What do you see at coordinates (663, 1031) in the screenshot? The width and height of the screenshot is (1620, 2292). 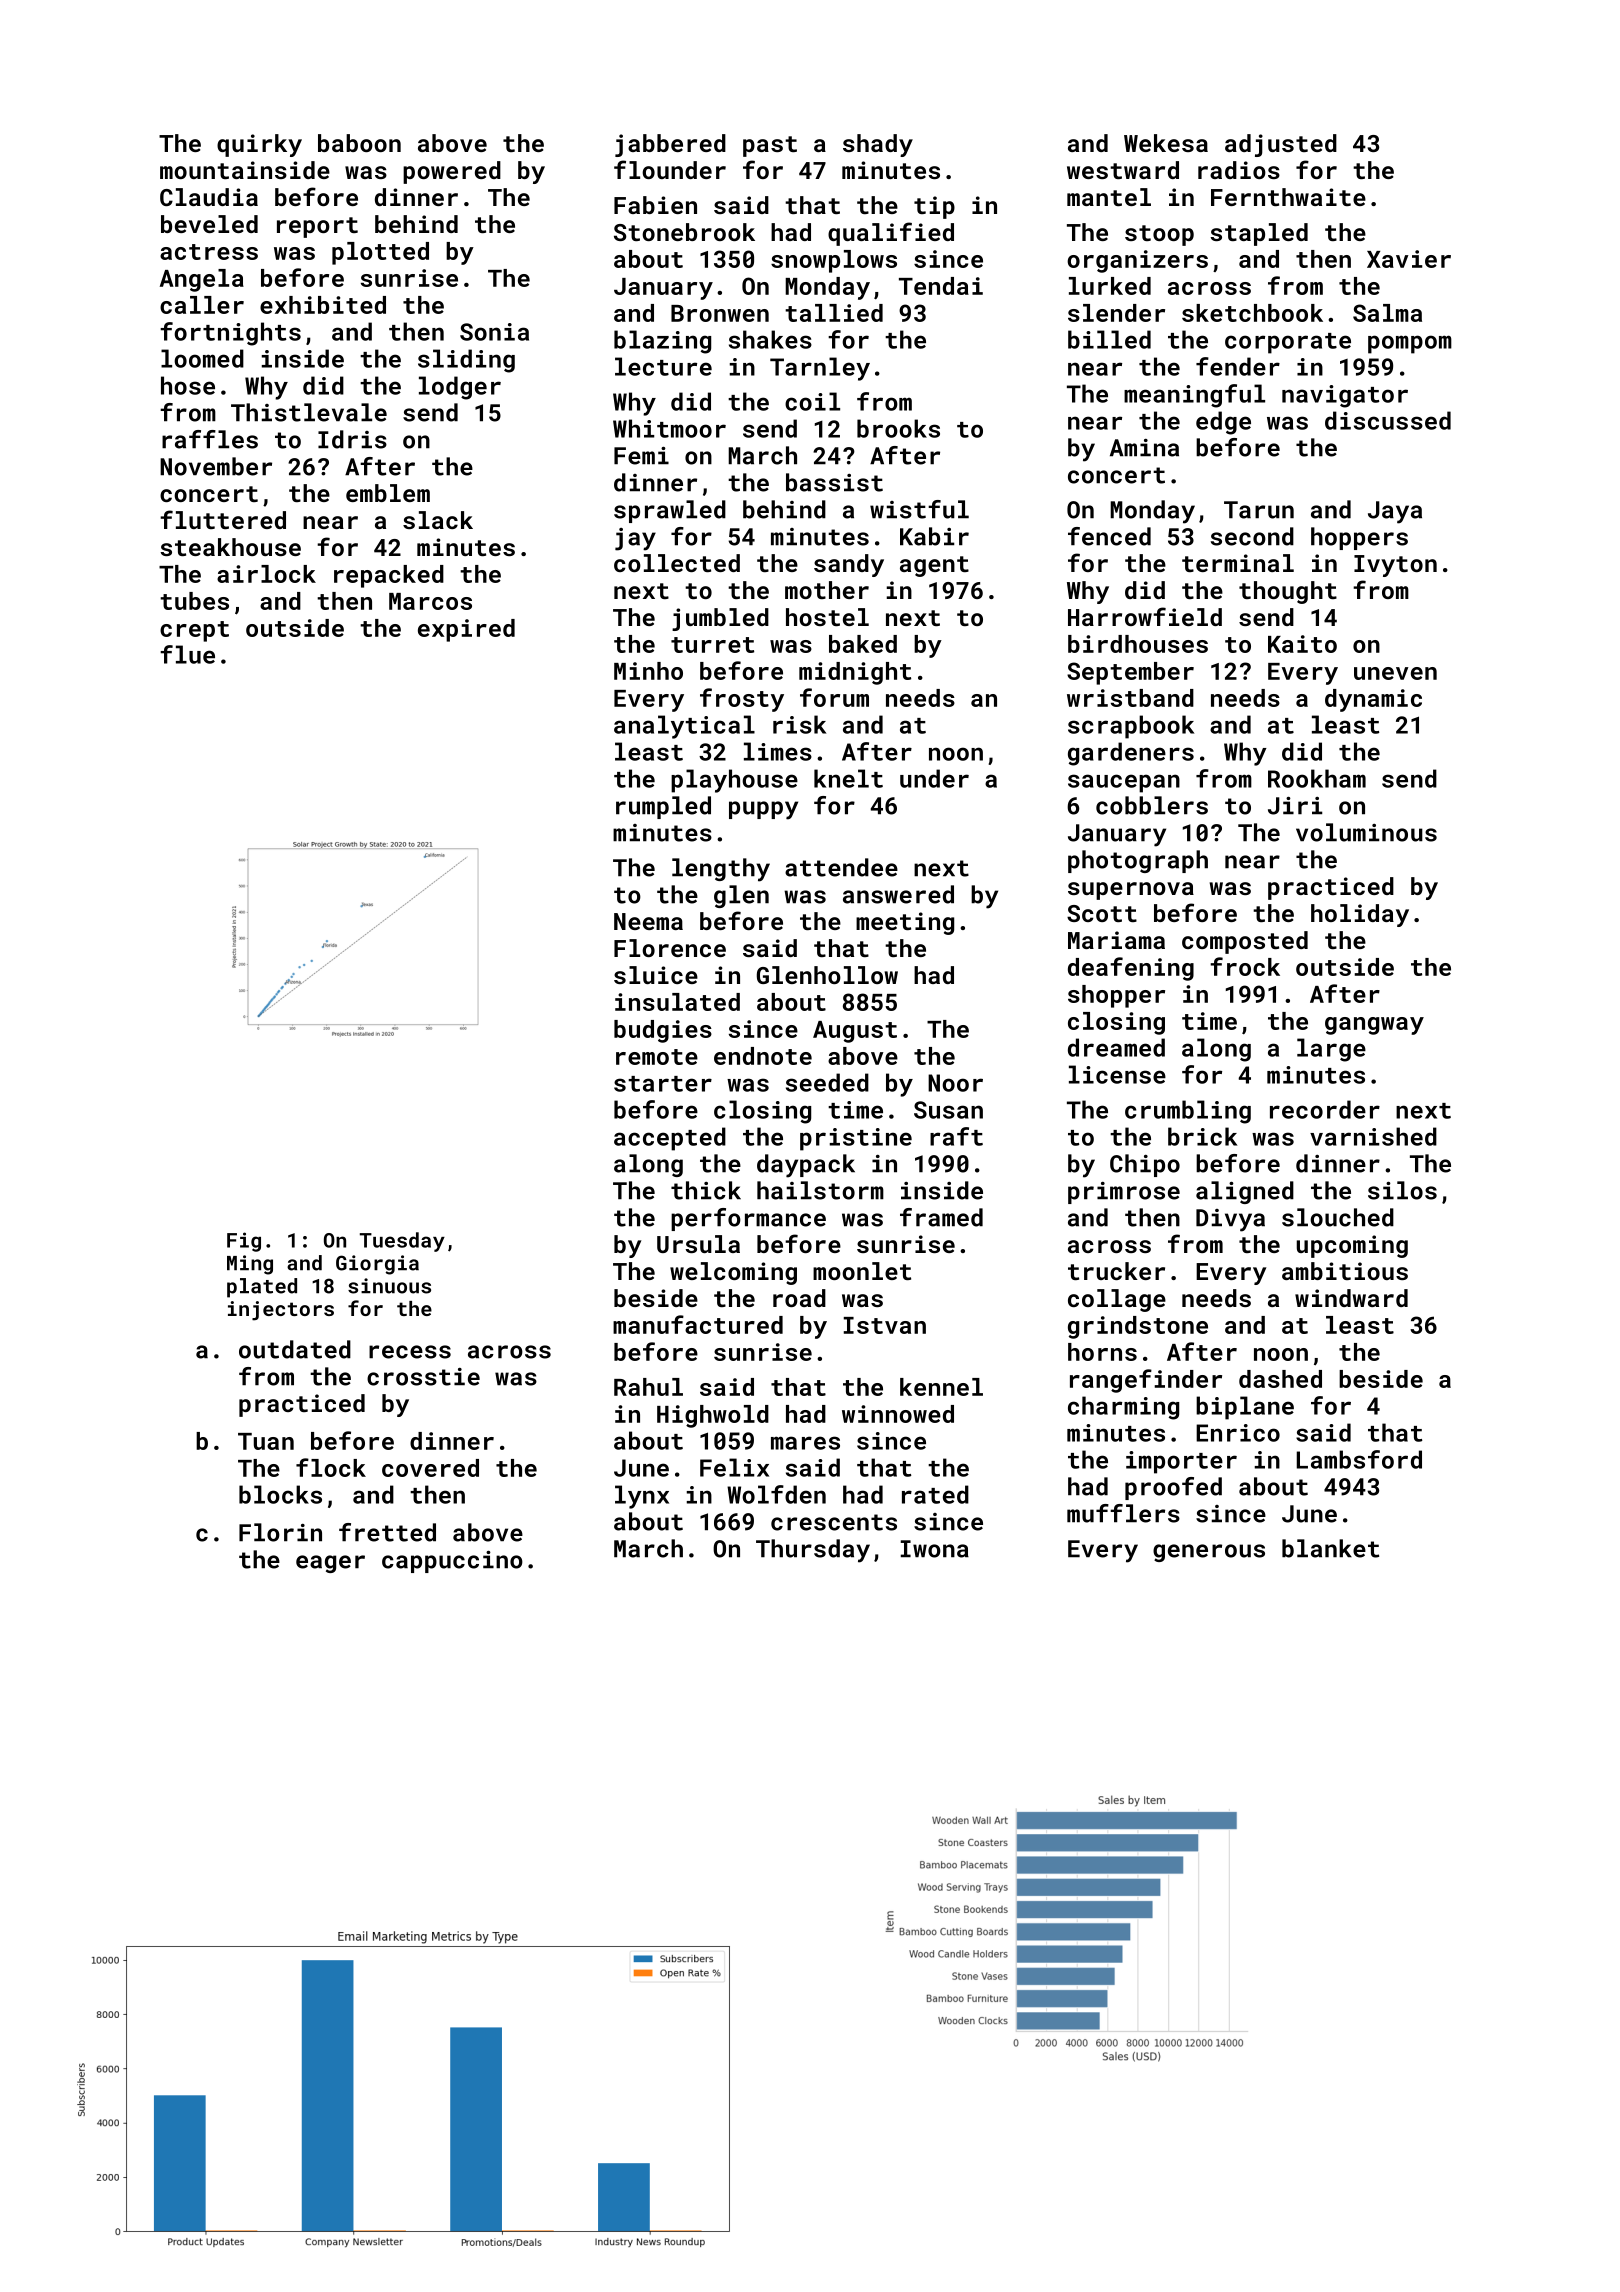 I see `budgies` at bounding box center [663, 1031].
